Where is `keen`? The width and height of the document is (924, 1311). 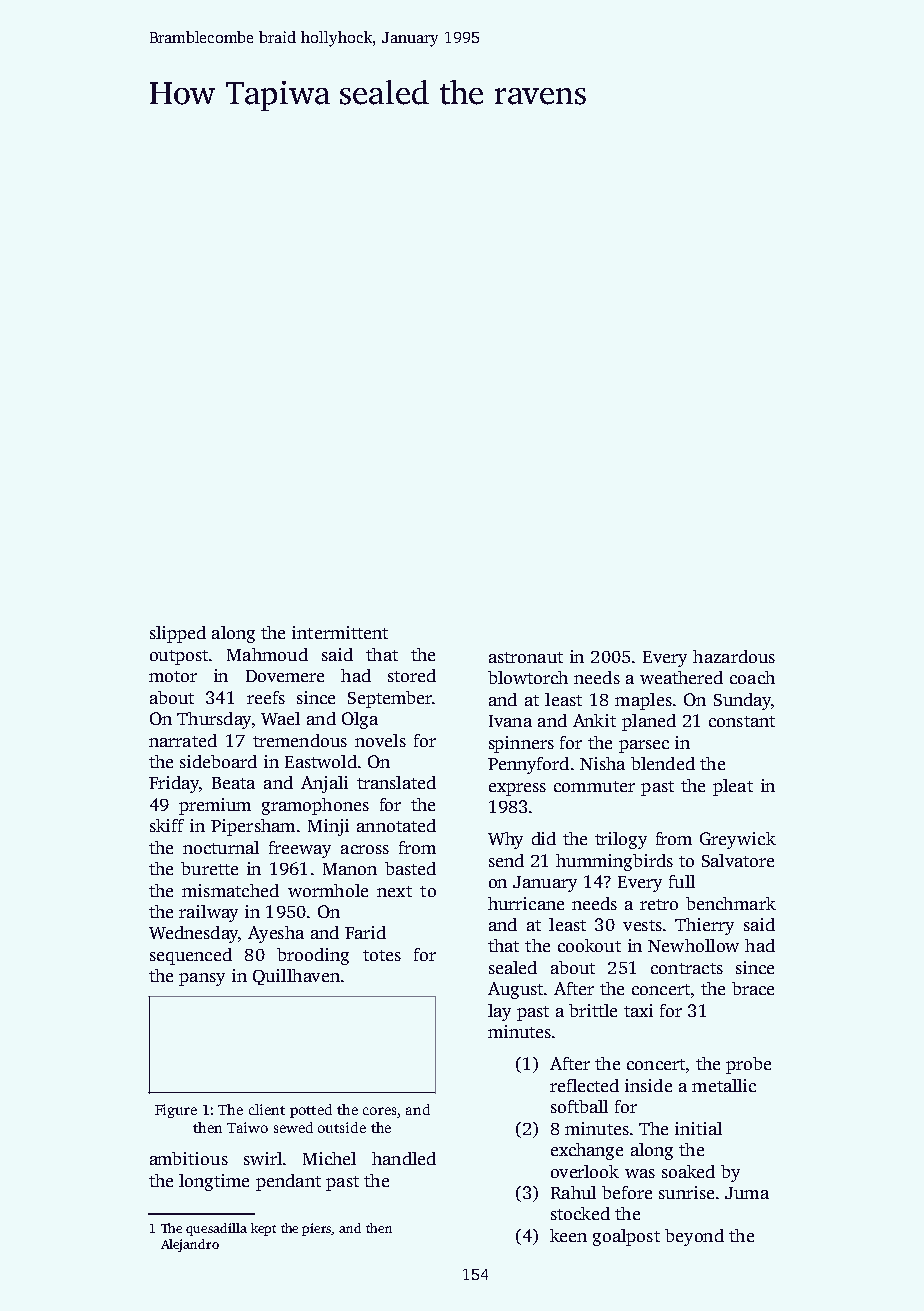
keen is located at coordinates (568, 1235).
